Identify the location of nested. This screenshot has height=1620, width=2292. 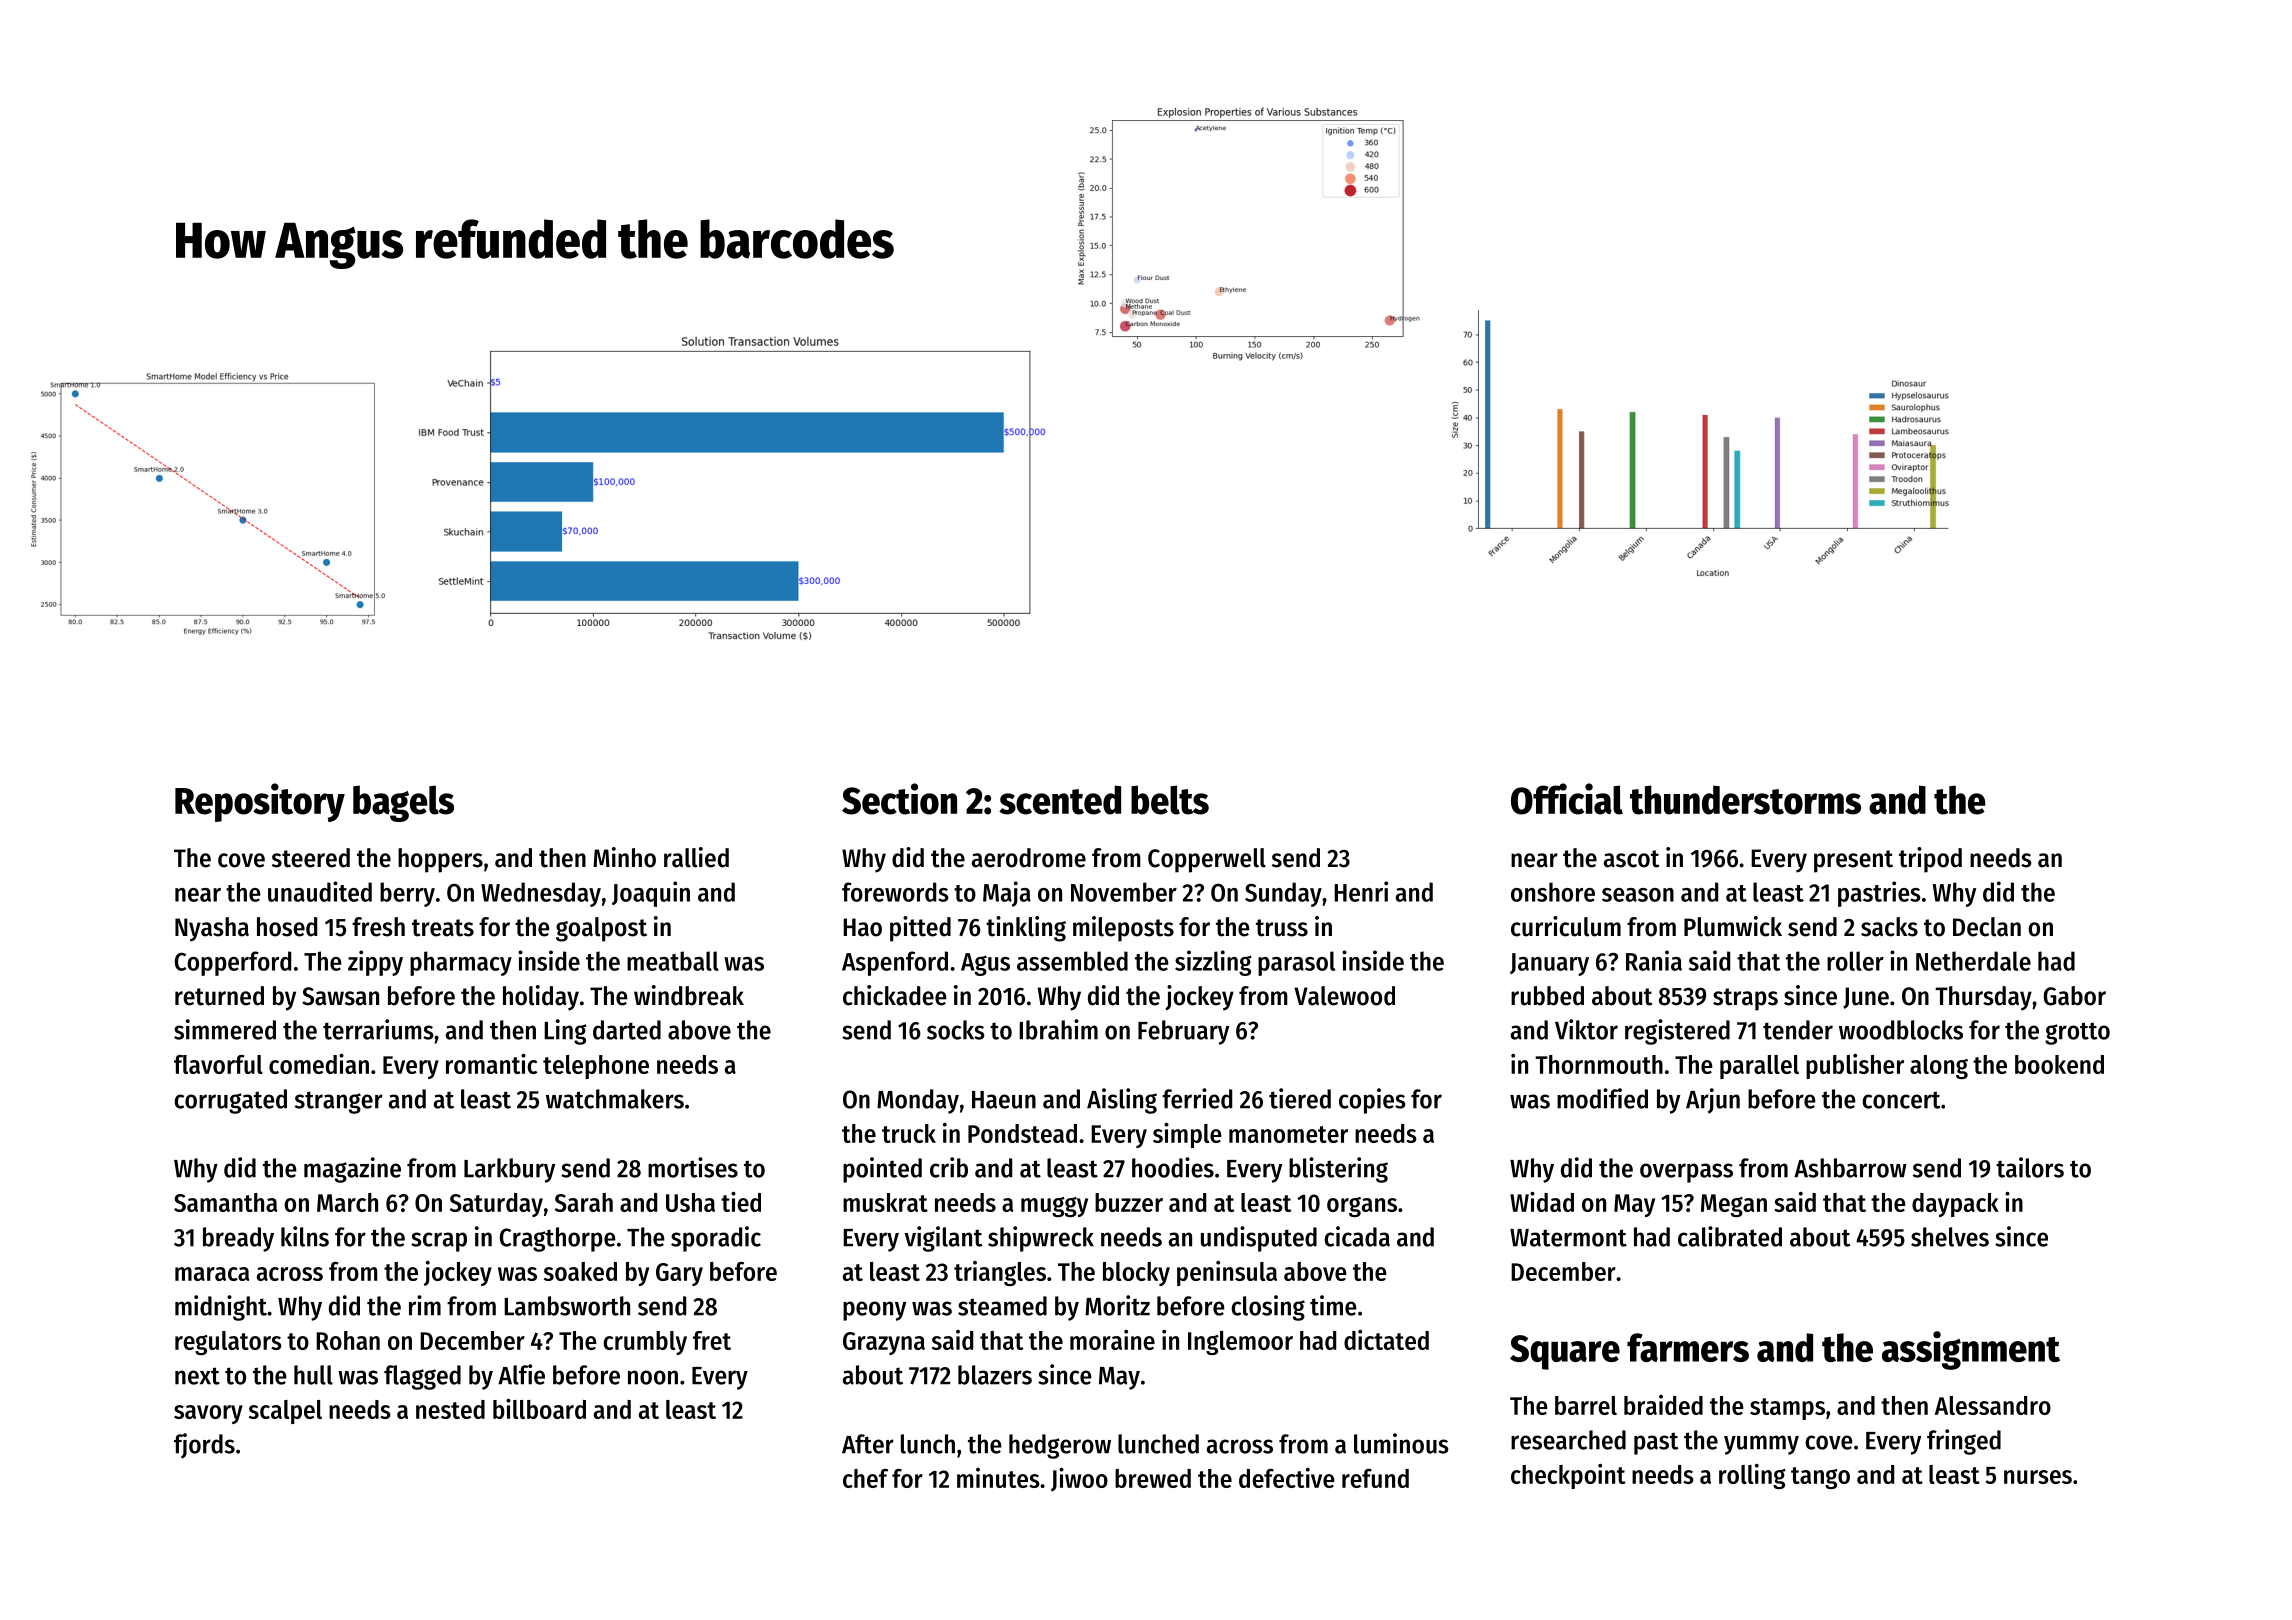
(450, 1409).
